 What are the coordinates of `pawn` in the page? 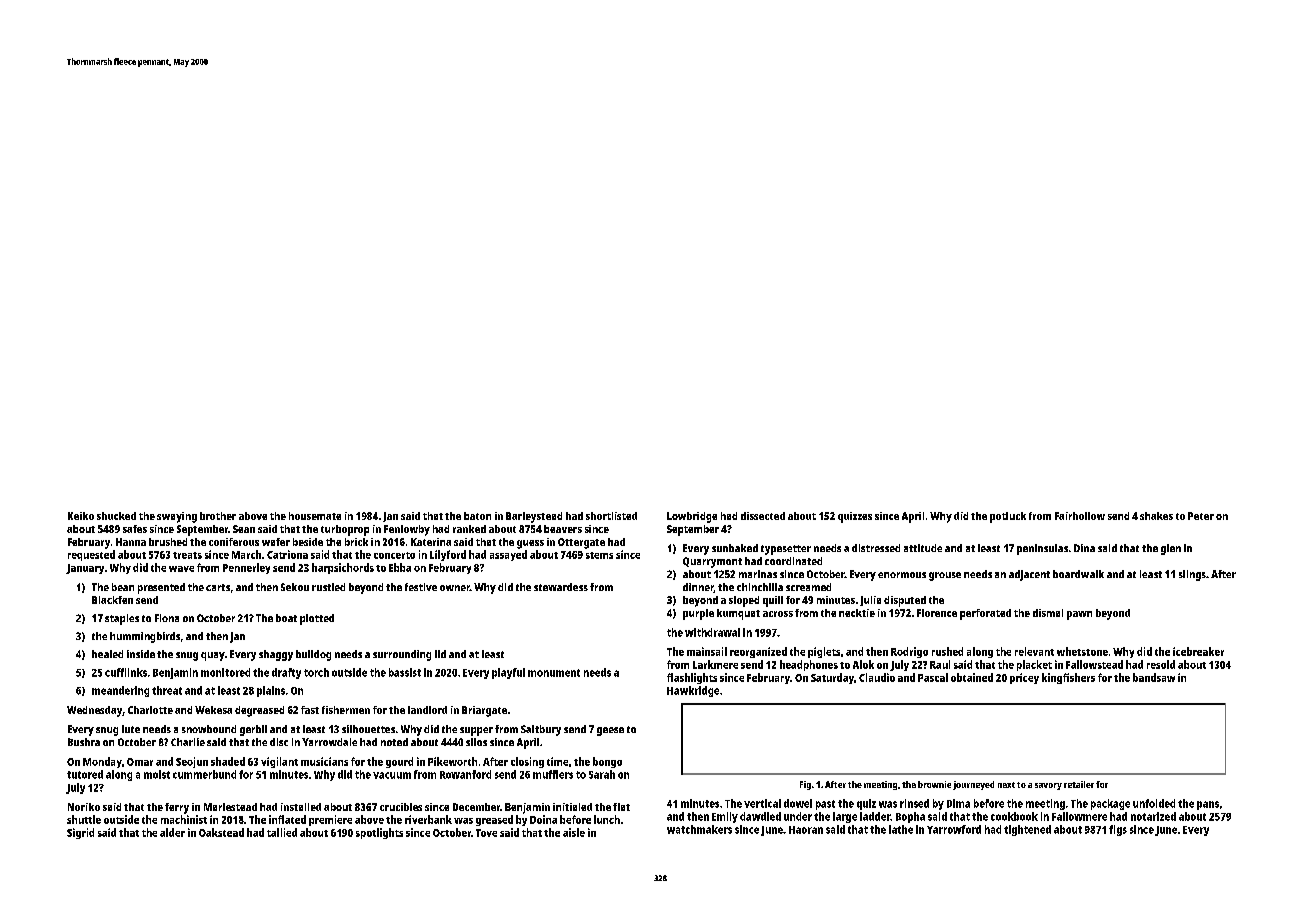 It's located at (1079, 615).
